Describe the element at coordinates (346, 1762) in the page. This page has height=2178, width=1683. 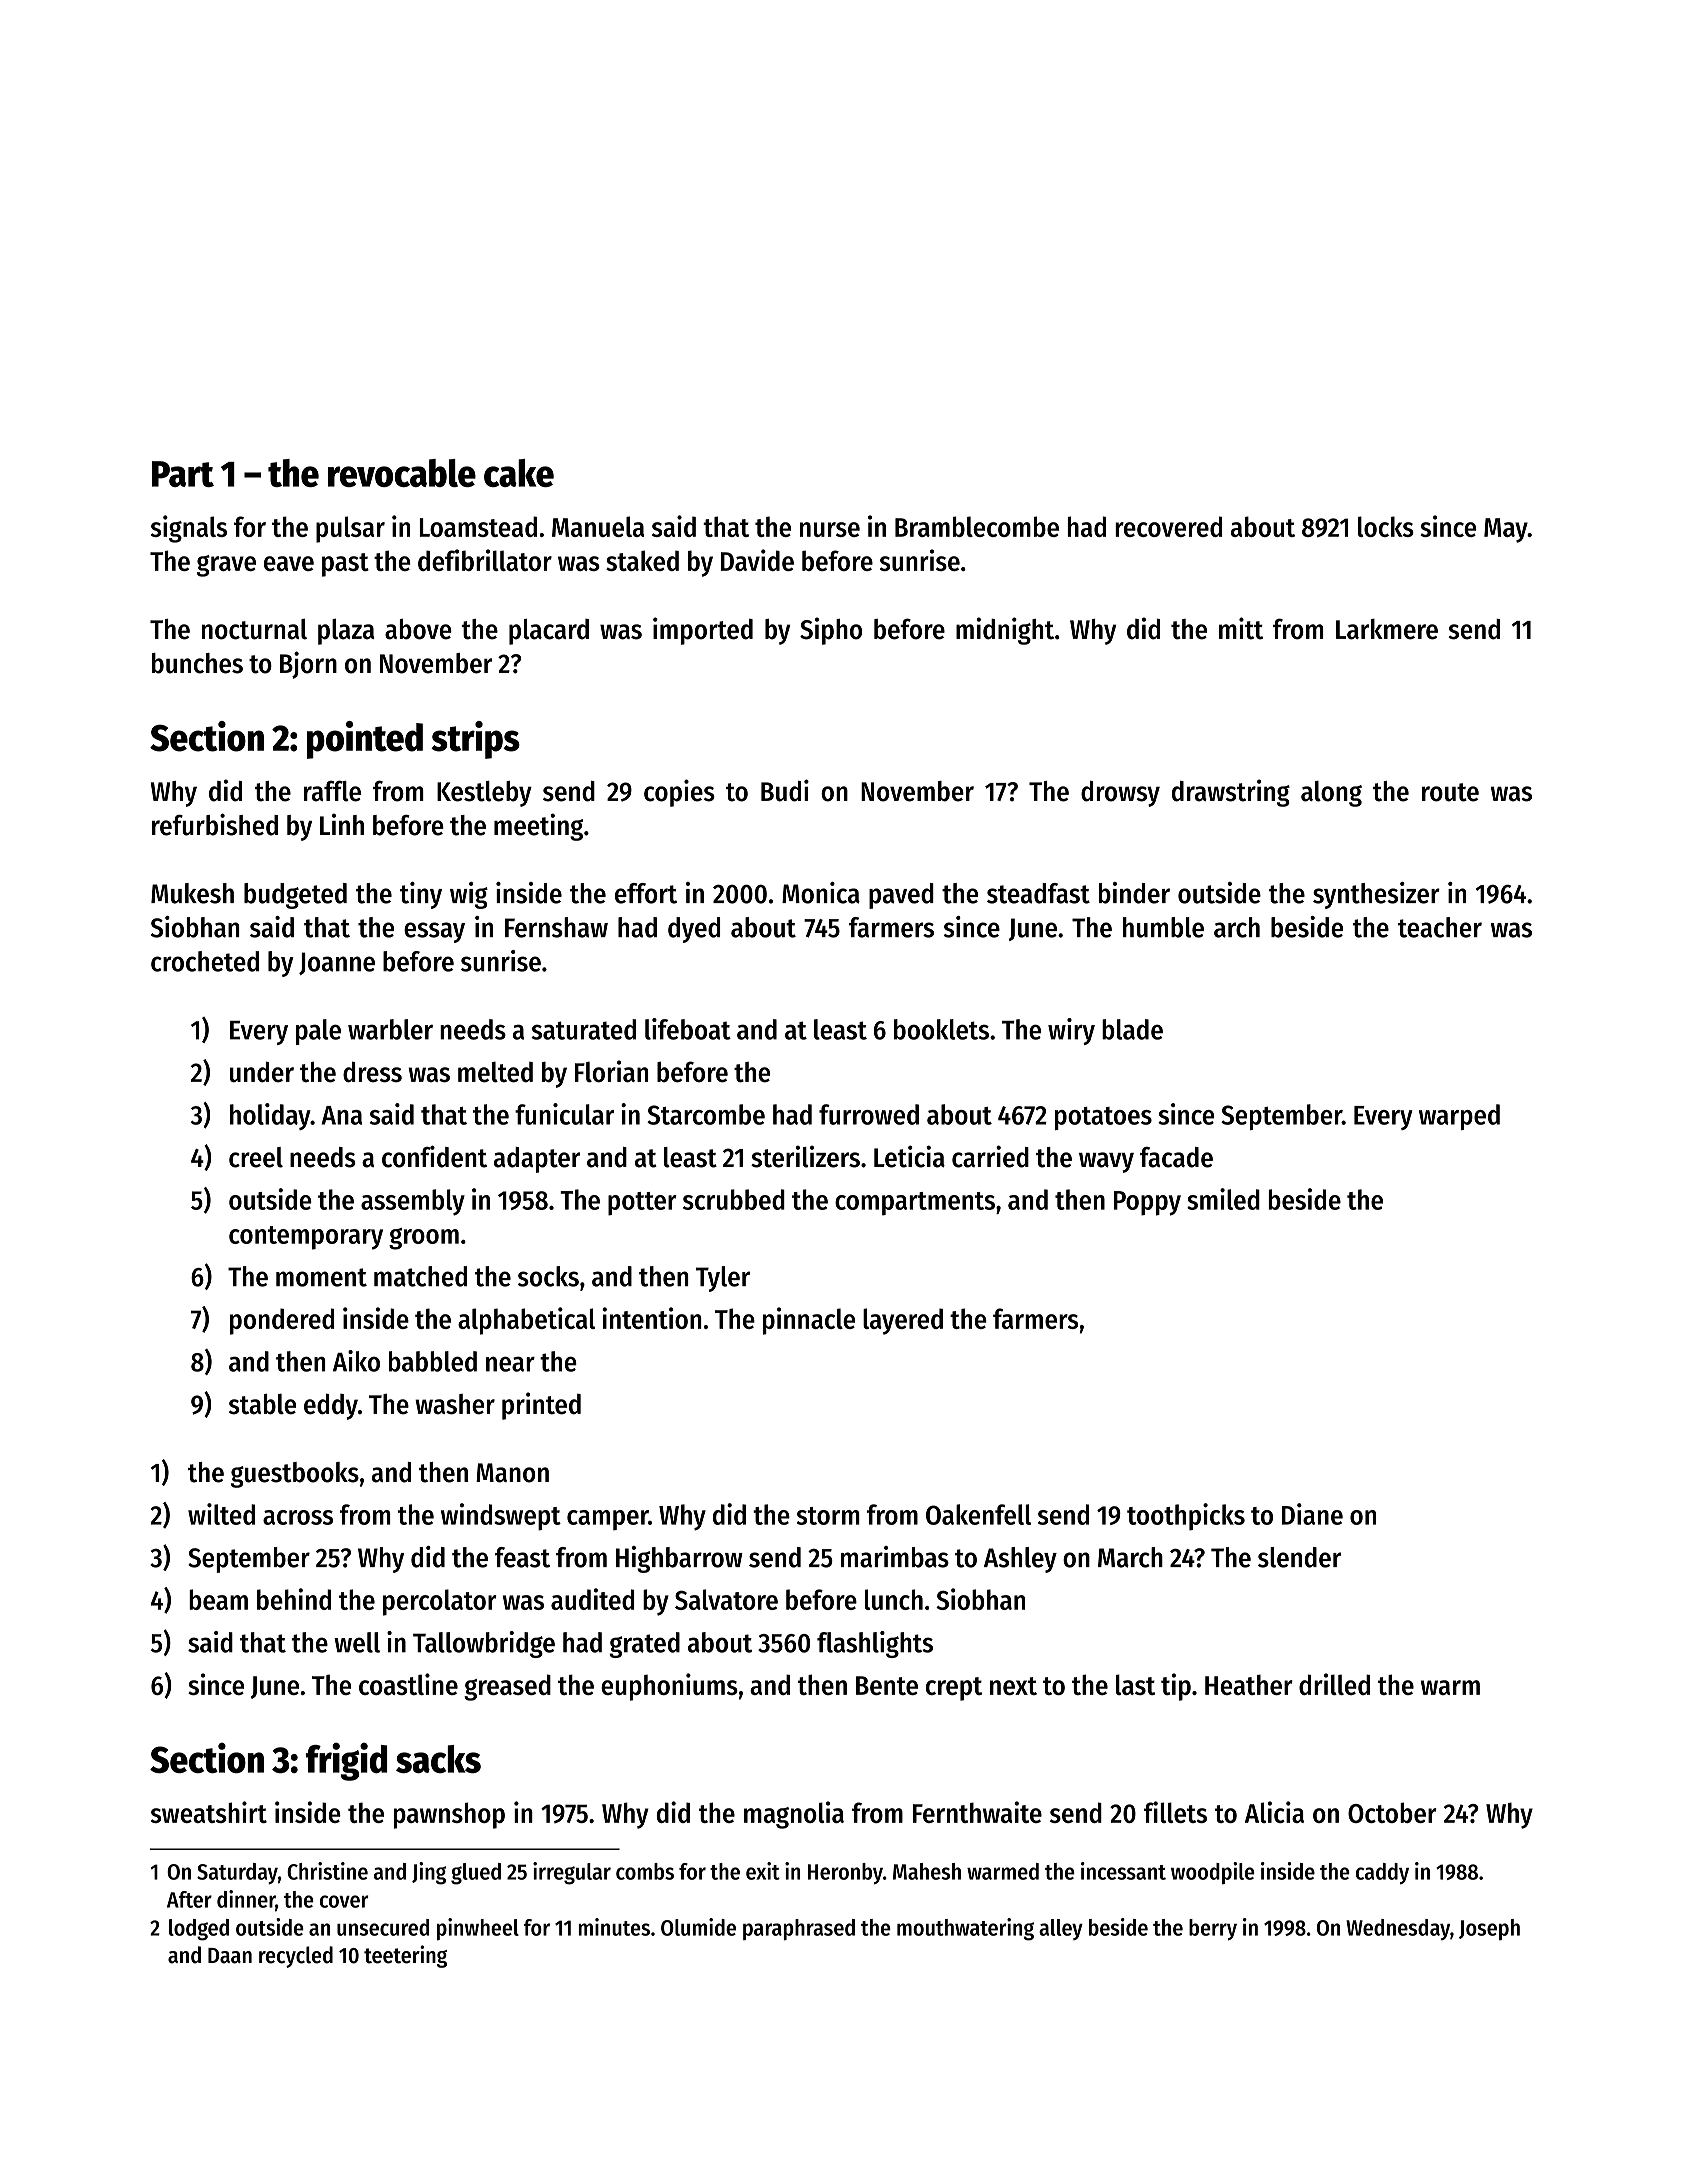
I see `frigid` at that location.
